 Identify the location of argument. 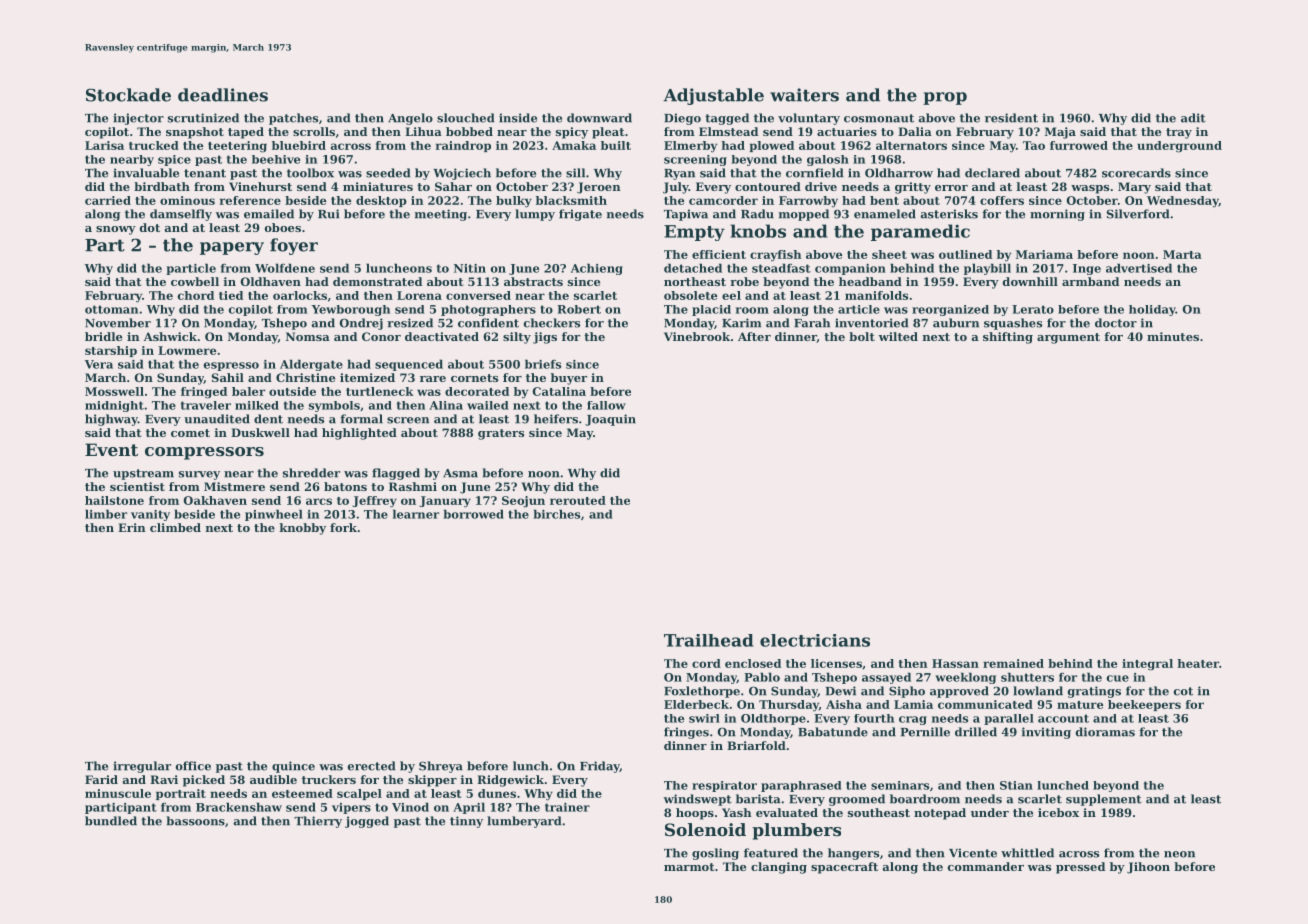
(1068, 338).
